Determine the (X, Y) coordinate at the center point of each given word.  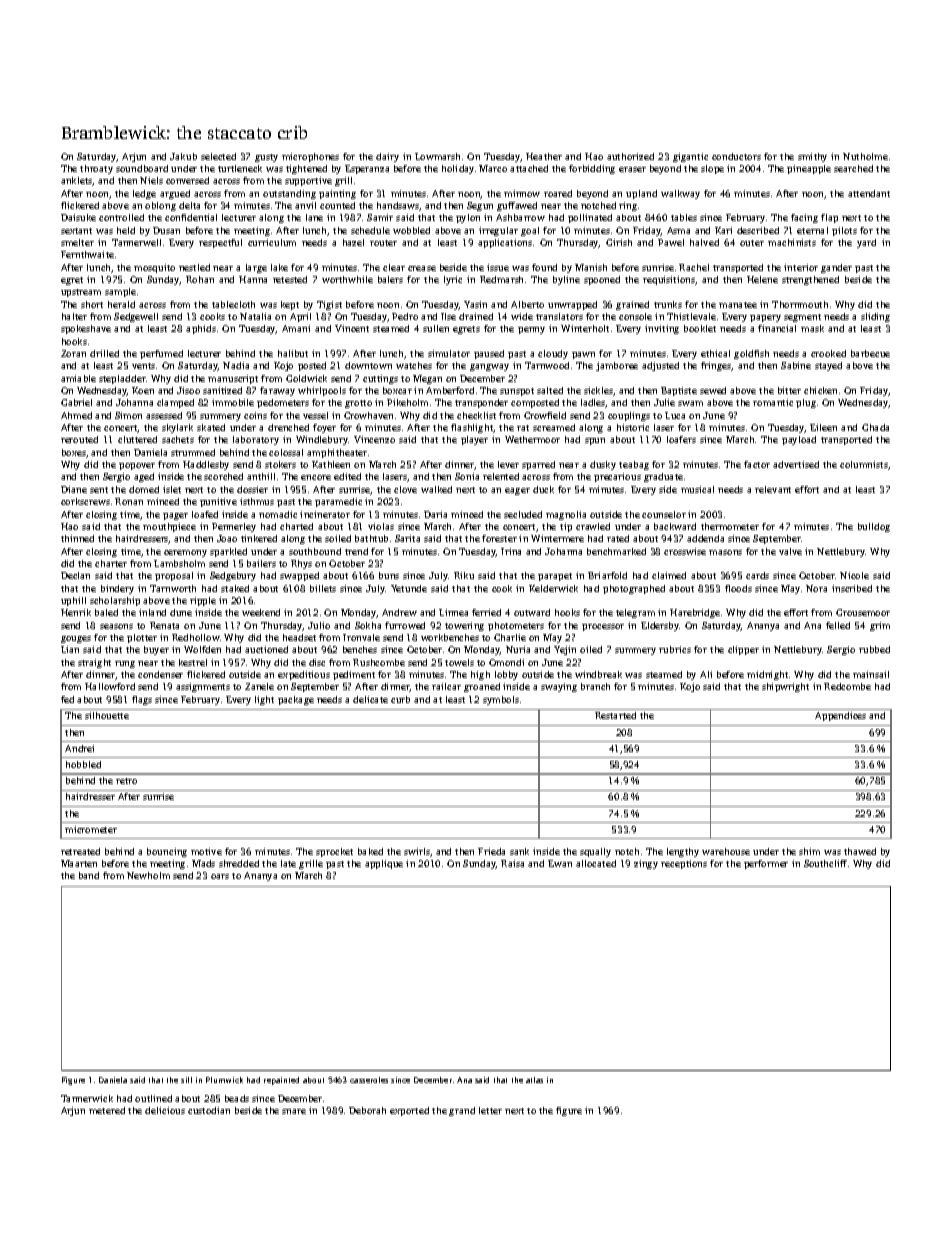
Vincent (352, 328)
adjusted (660, 366)
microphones (310, 157)
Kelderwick (553, 588)
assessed (164, 415)
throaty (96, 169)
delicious (165, 1110)
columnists (864, 464)
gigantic (690, 157)
